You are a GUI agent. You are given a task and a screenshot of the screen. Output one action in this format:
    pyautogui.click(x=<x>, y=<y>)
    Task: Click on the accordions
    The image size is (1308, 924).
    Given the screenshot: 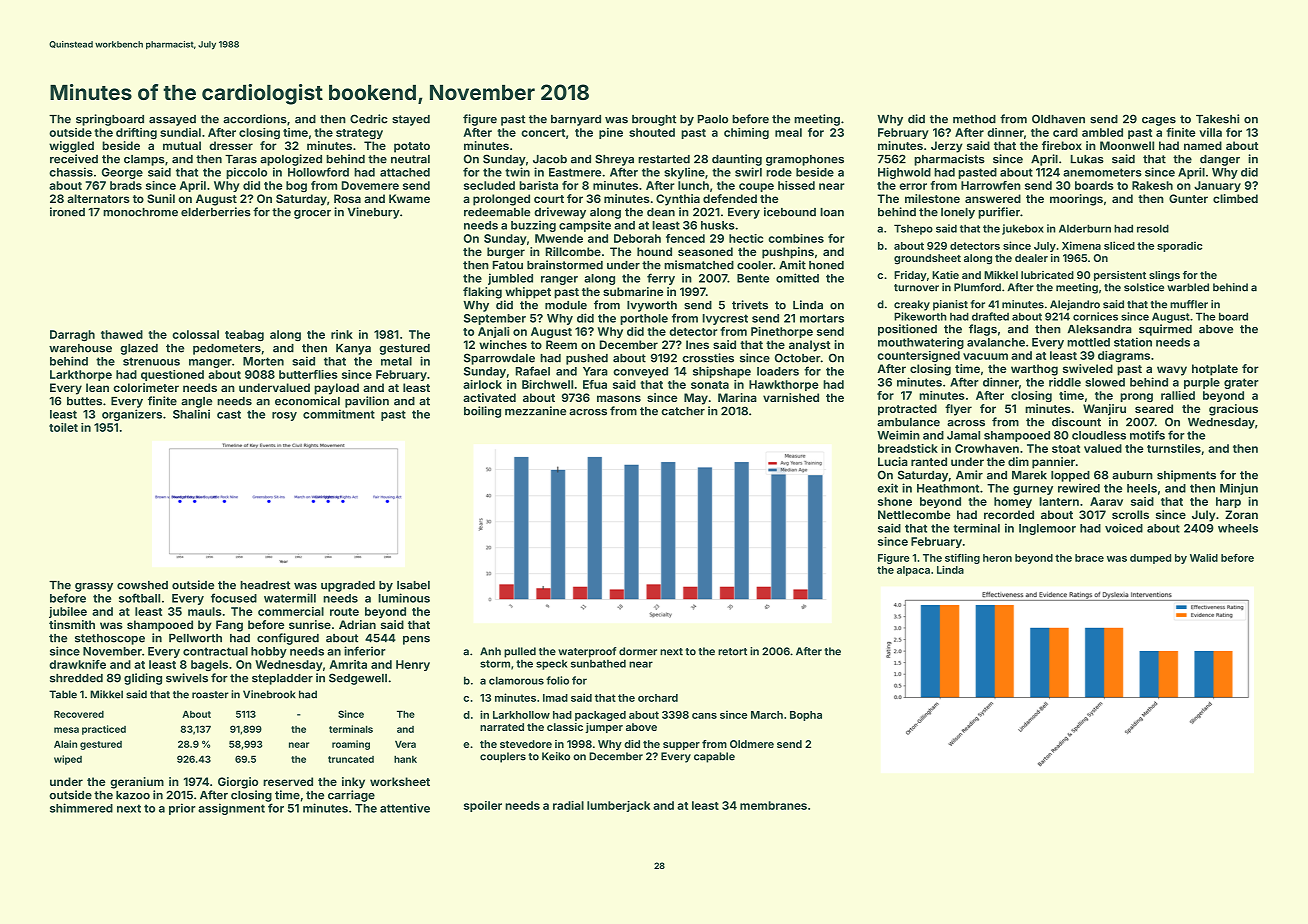 What is the action you would take?
    pyautogui.click(x=255, y=119)
